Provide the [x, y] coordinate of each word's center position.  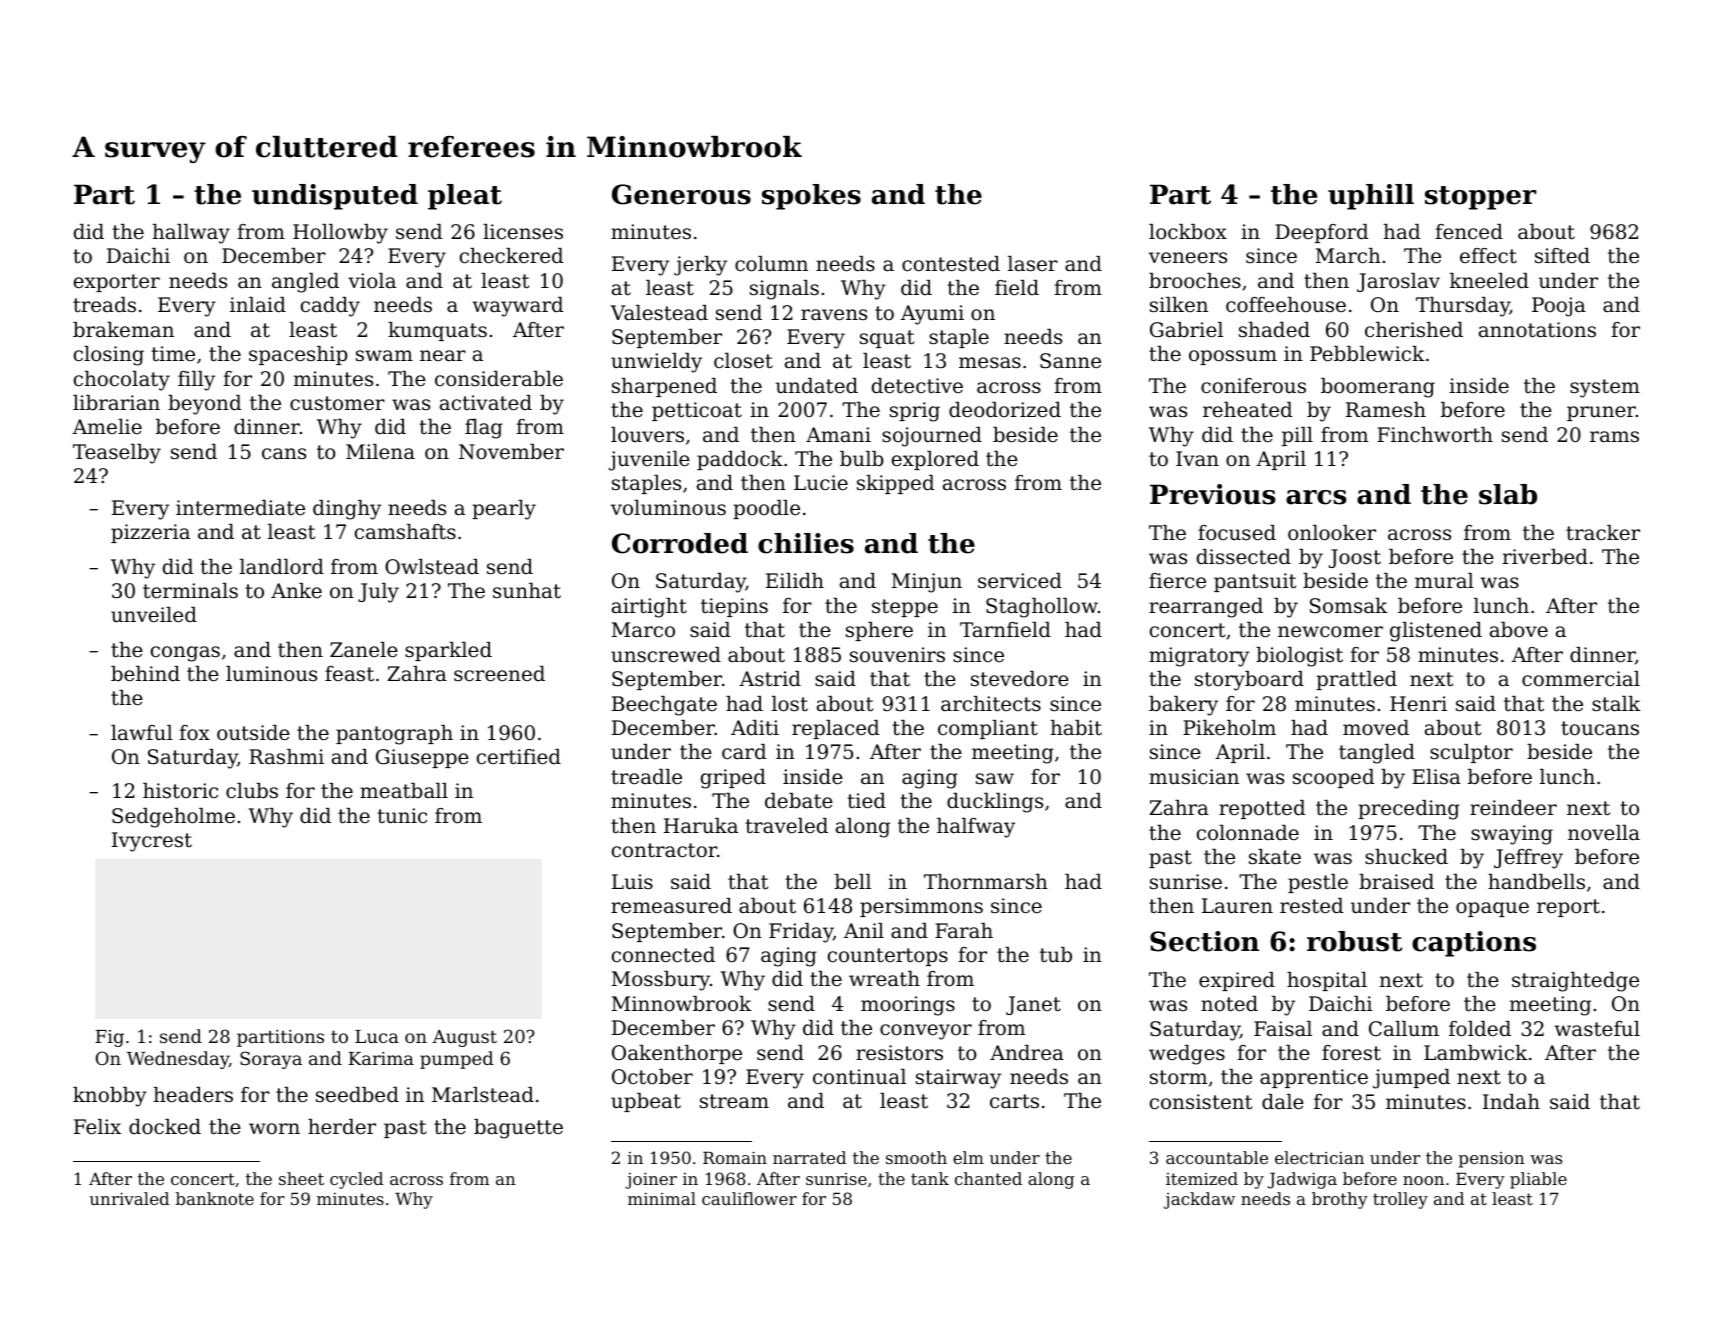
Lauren [1237, 906]
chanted [988, 1178]
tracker [1603, 533]
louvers [647, 435]
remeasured [671, 906]
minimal [662, 1198]
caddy [330, 307]
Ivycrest [152, 842]
